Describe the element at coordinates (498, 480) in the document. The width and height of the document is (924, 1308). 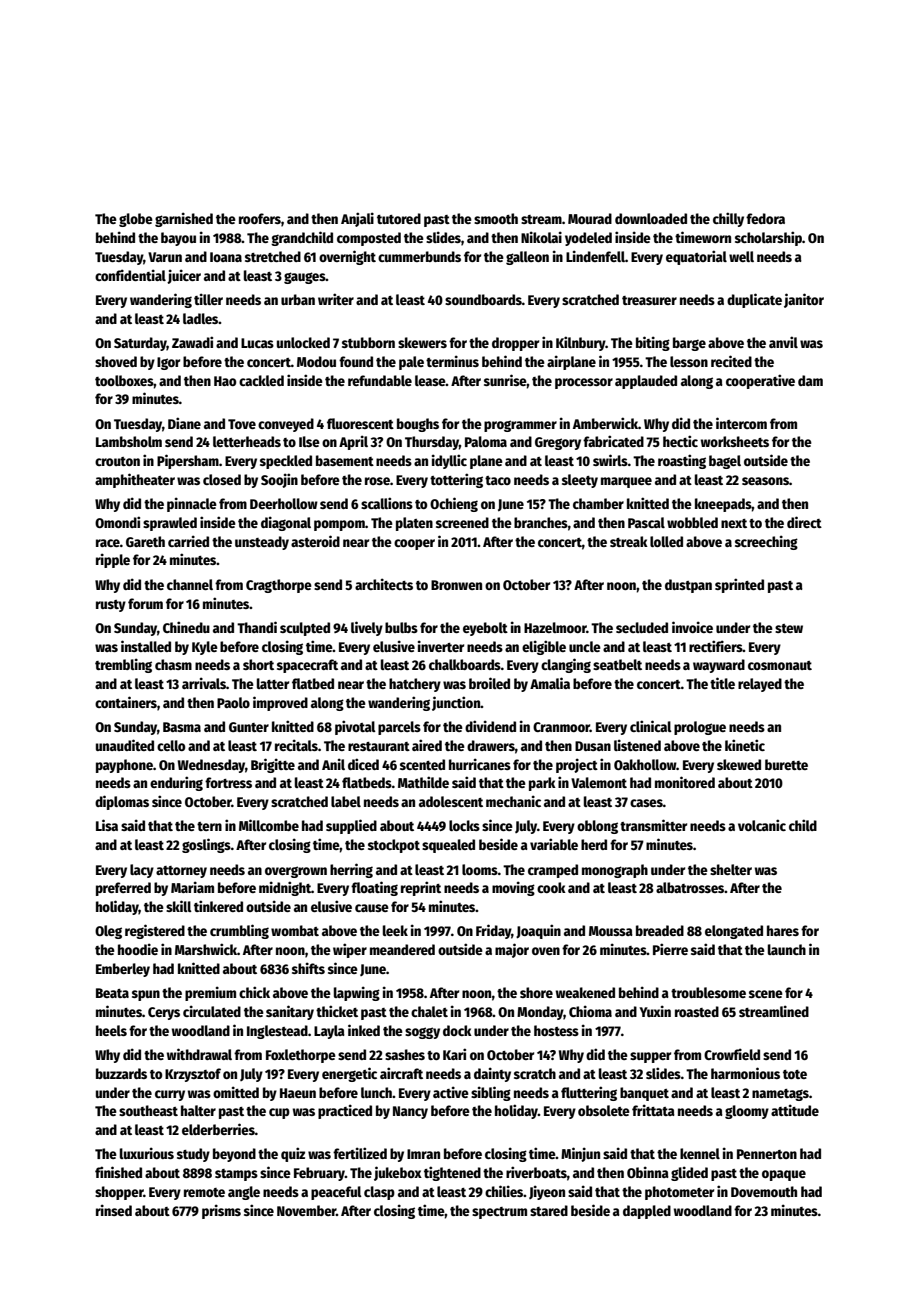
I see `taco` at that location.
